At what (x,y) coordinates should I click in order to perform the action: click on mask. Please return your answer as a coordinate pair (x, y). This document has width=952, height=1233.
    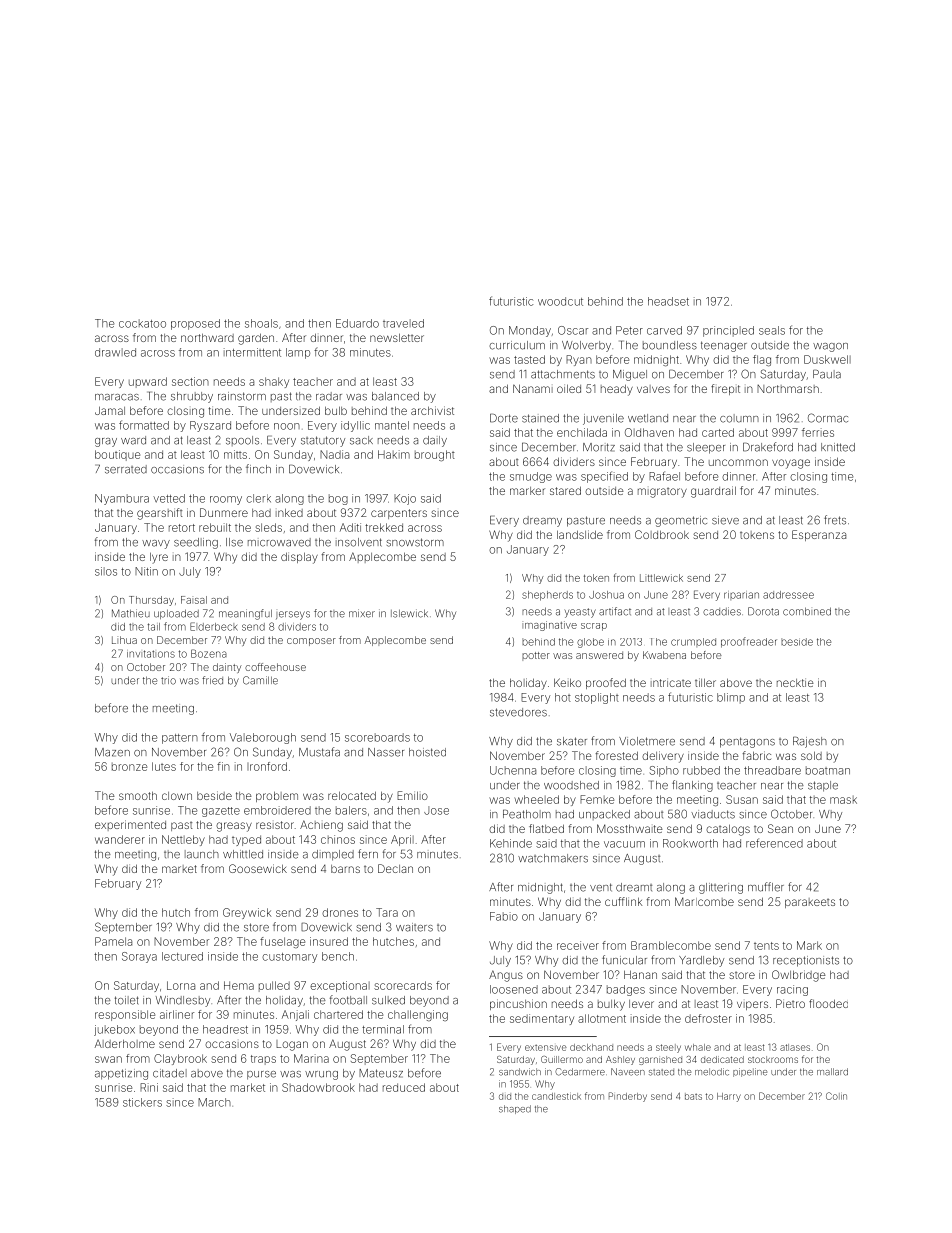
    Looking at the image, I should click on (843, 800).
